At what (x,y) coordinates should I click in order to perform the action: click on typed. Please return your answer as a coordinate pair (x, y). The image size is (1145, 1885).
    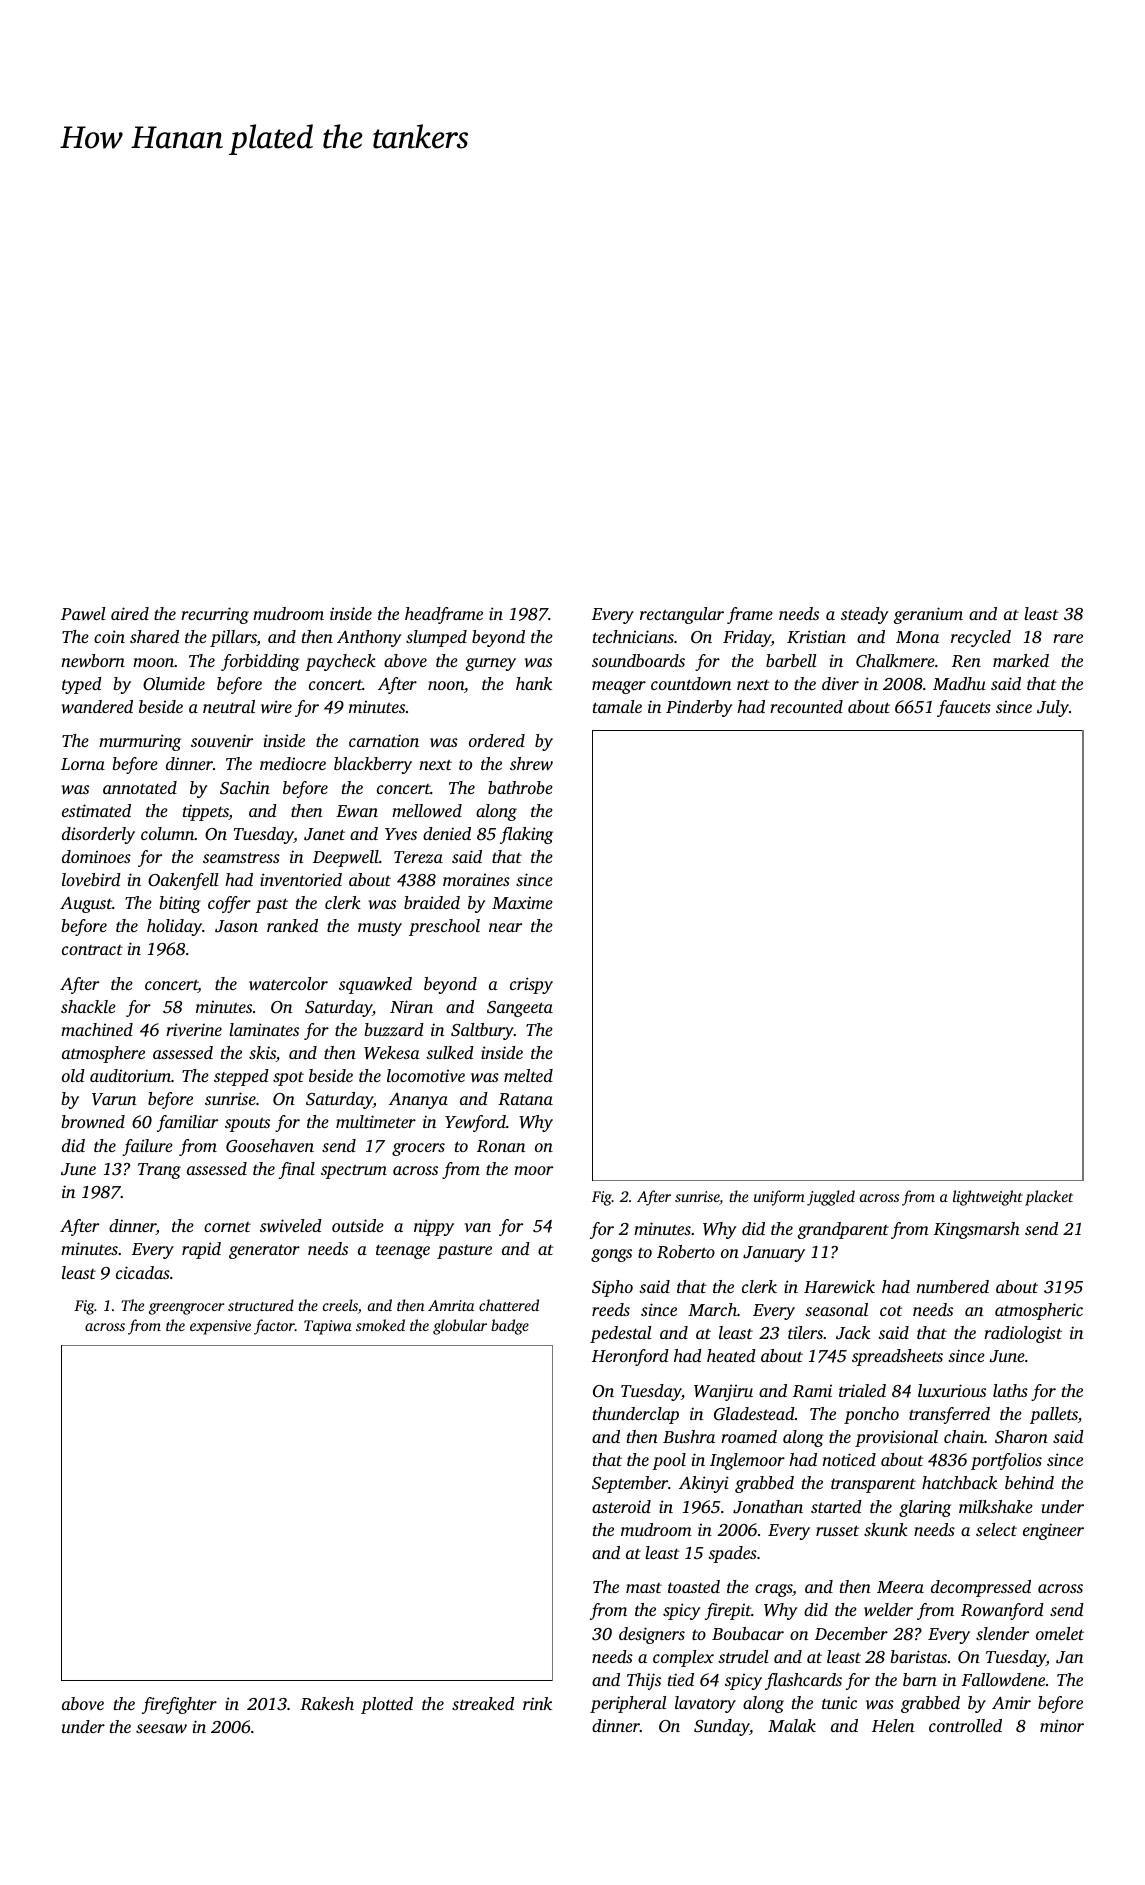
    Looking at the image, I should click on (82, 685).
